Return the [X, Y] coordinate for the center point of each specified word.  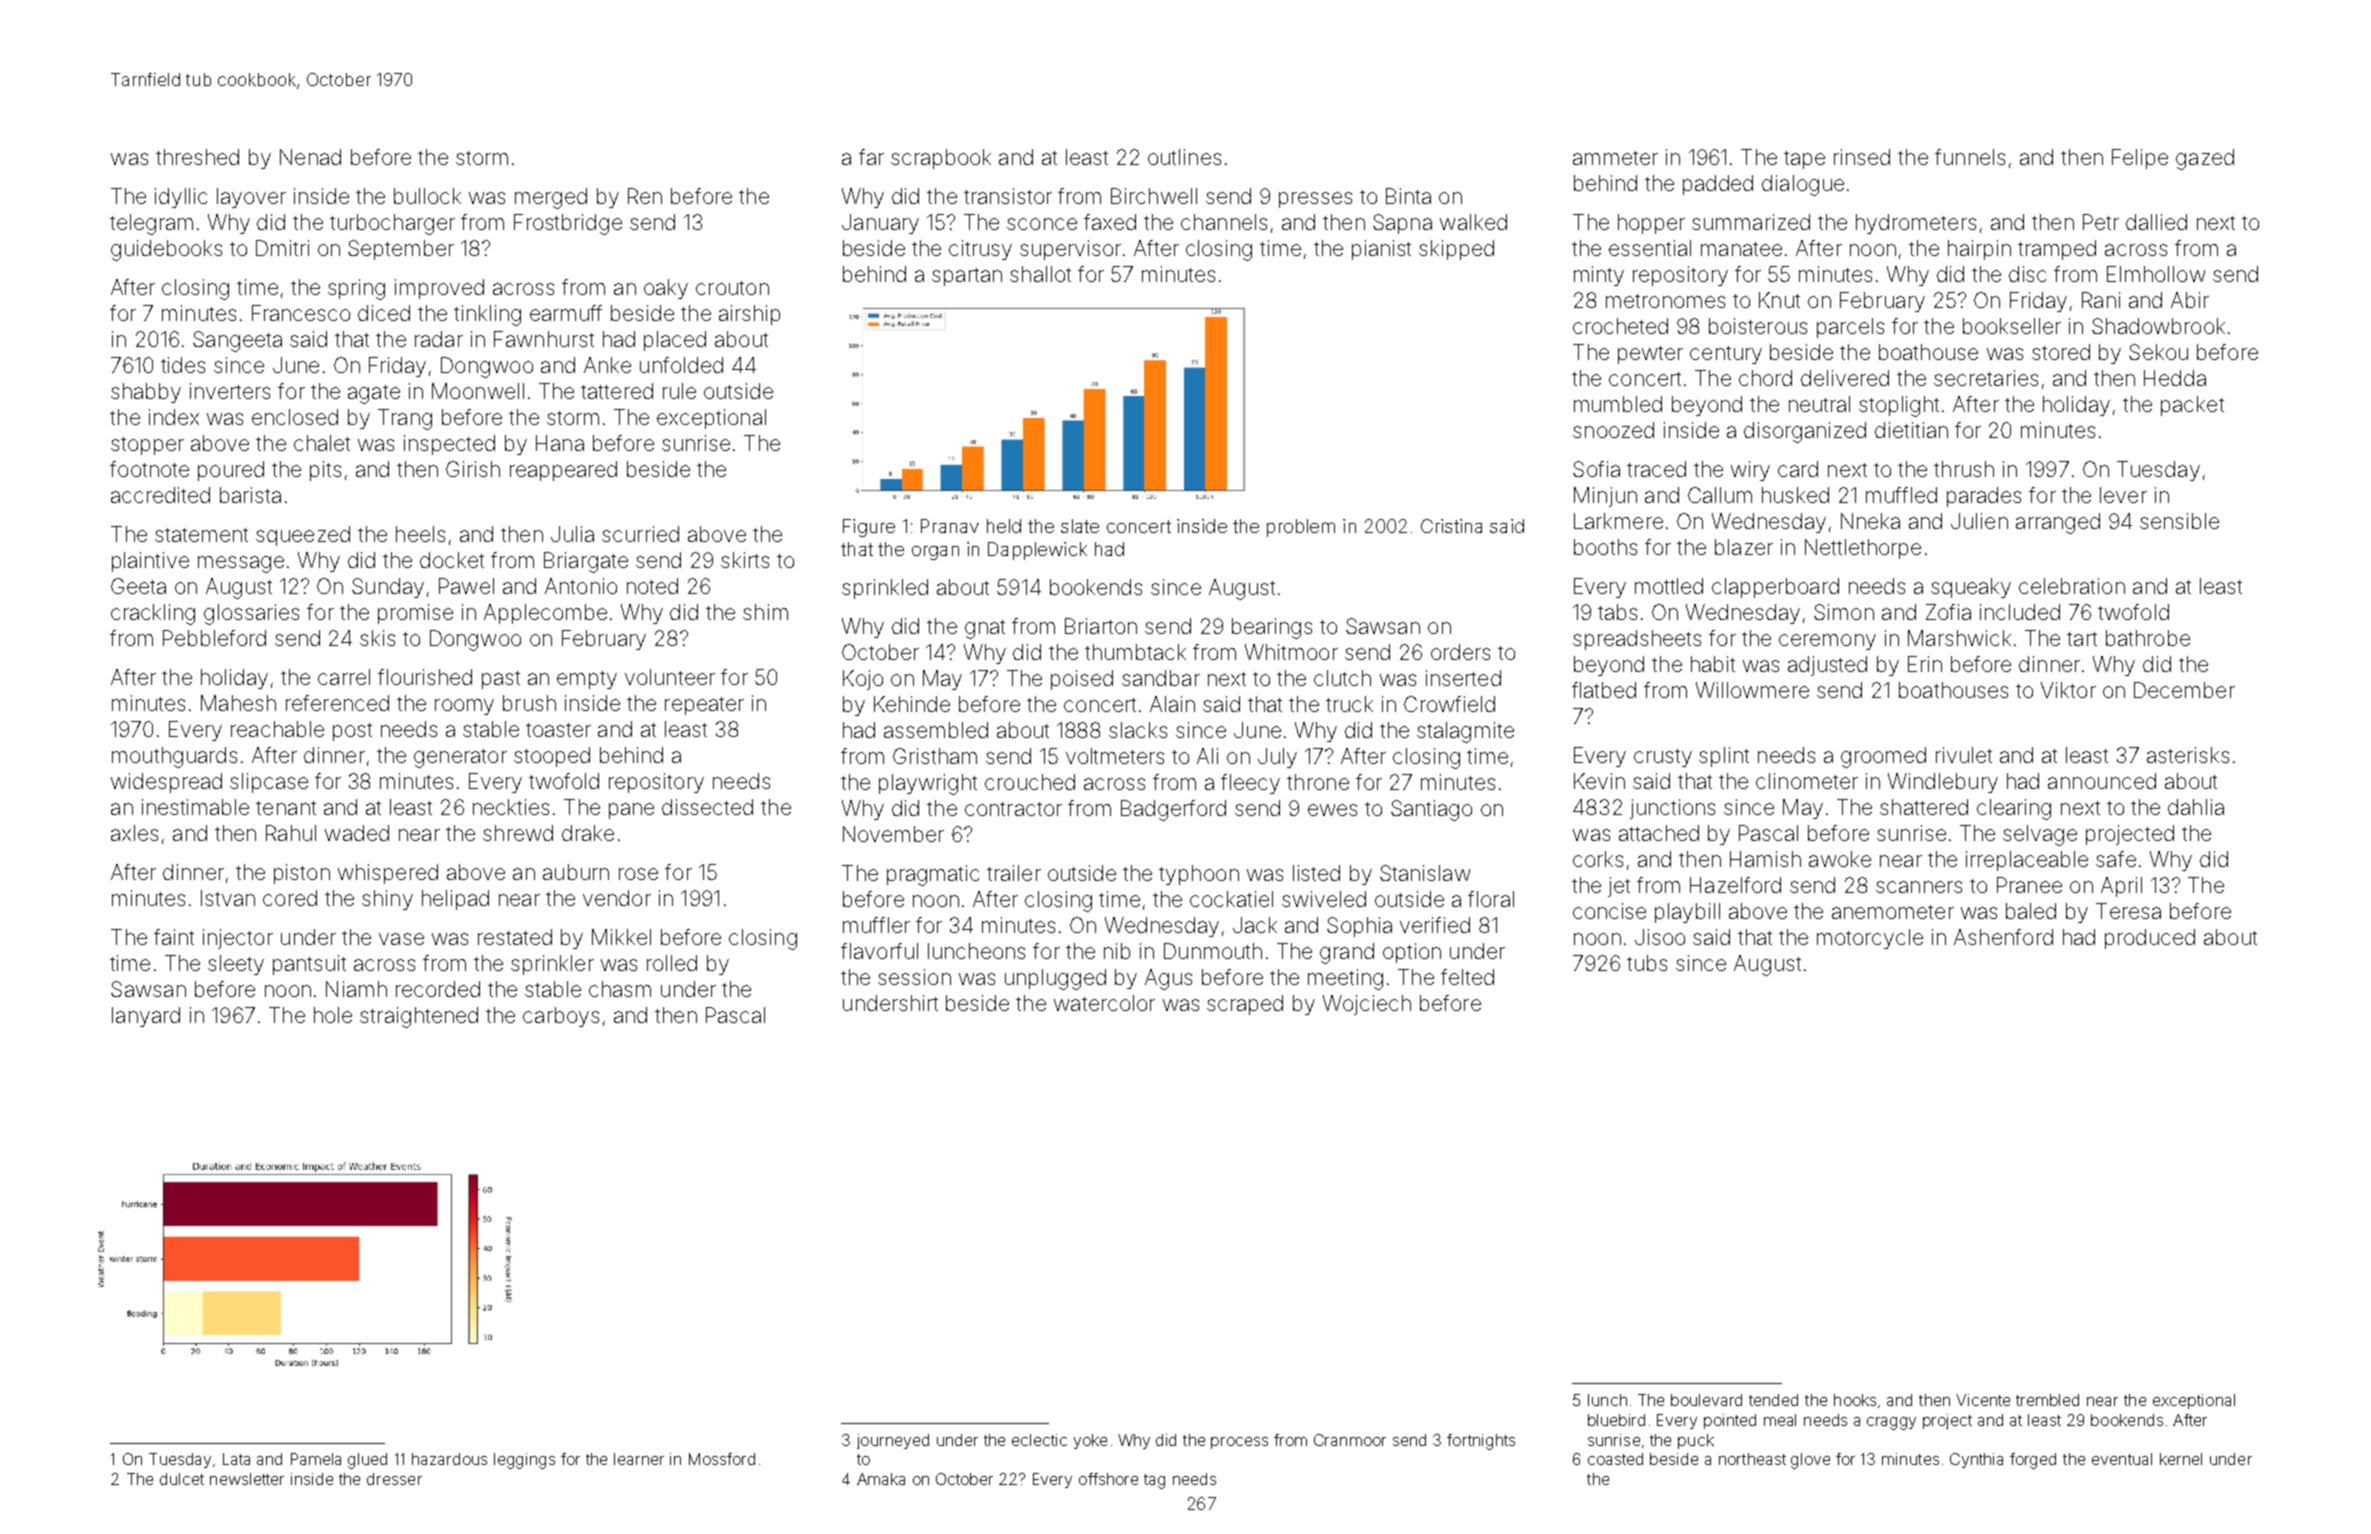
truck [1349, 704]
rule [679, 391]
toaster [558, 730]
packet [2192, 406]
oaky [666, 289]
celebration [2072, 586]
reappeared [563, 471]
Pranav [950, 526]
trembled [2047, 1400]
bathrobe [2148, 638]
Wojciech [1367, 1005]
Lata [236, 1459]
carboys [561, 1017]
